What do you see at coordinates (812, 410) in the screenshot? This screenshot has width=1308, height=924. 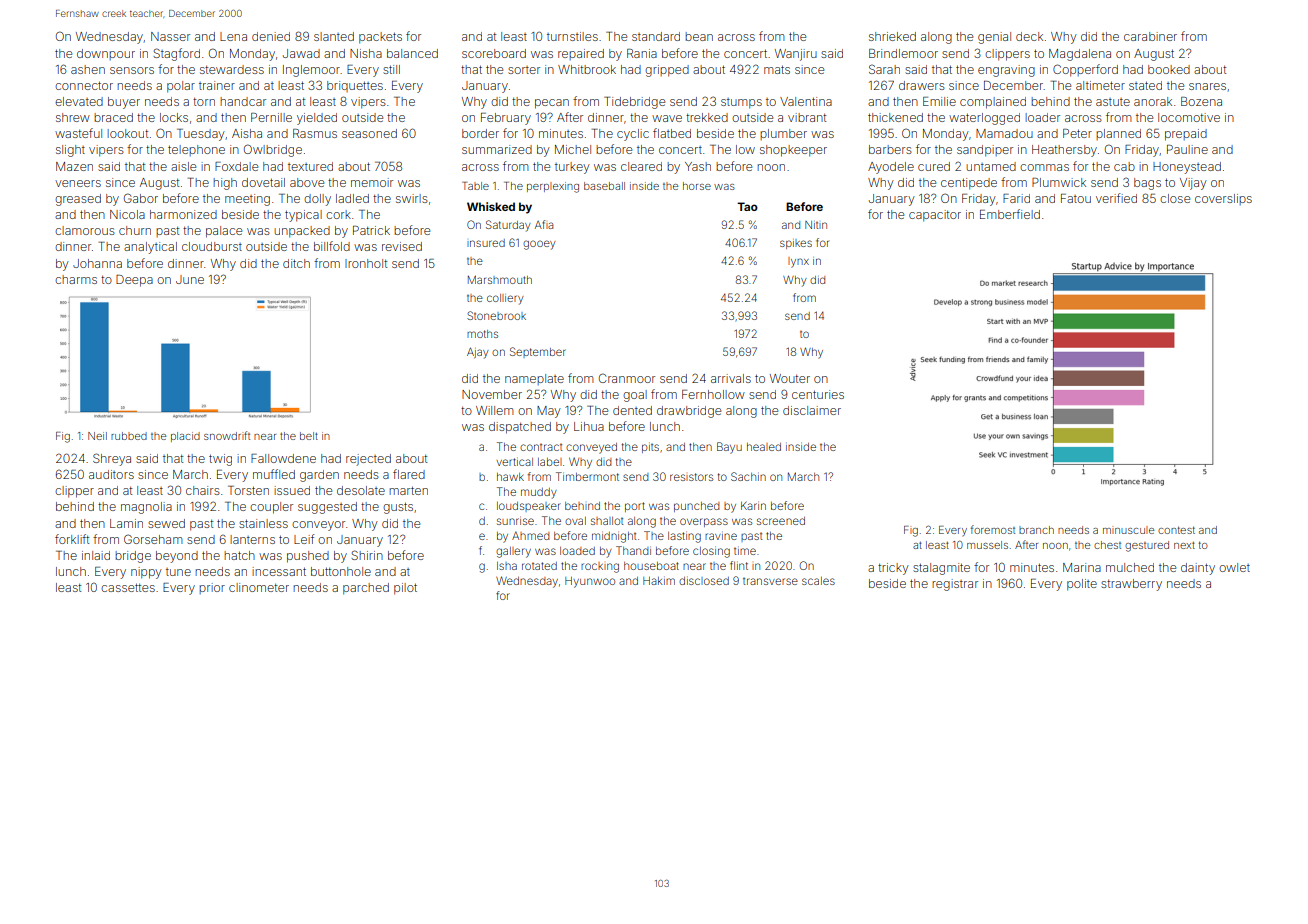 I see `disclaimer` at bounding box center [812, 410].
